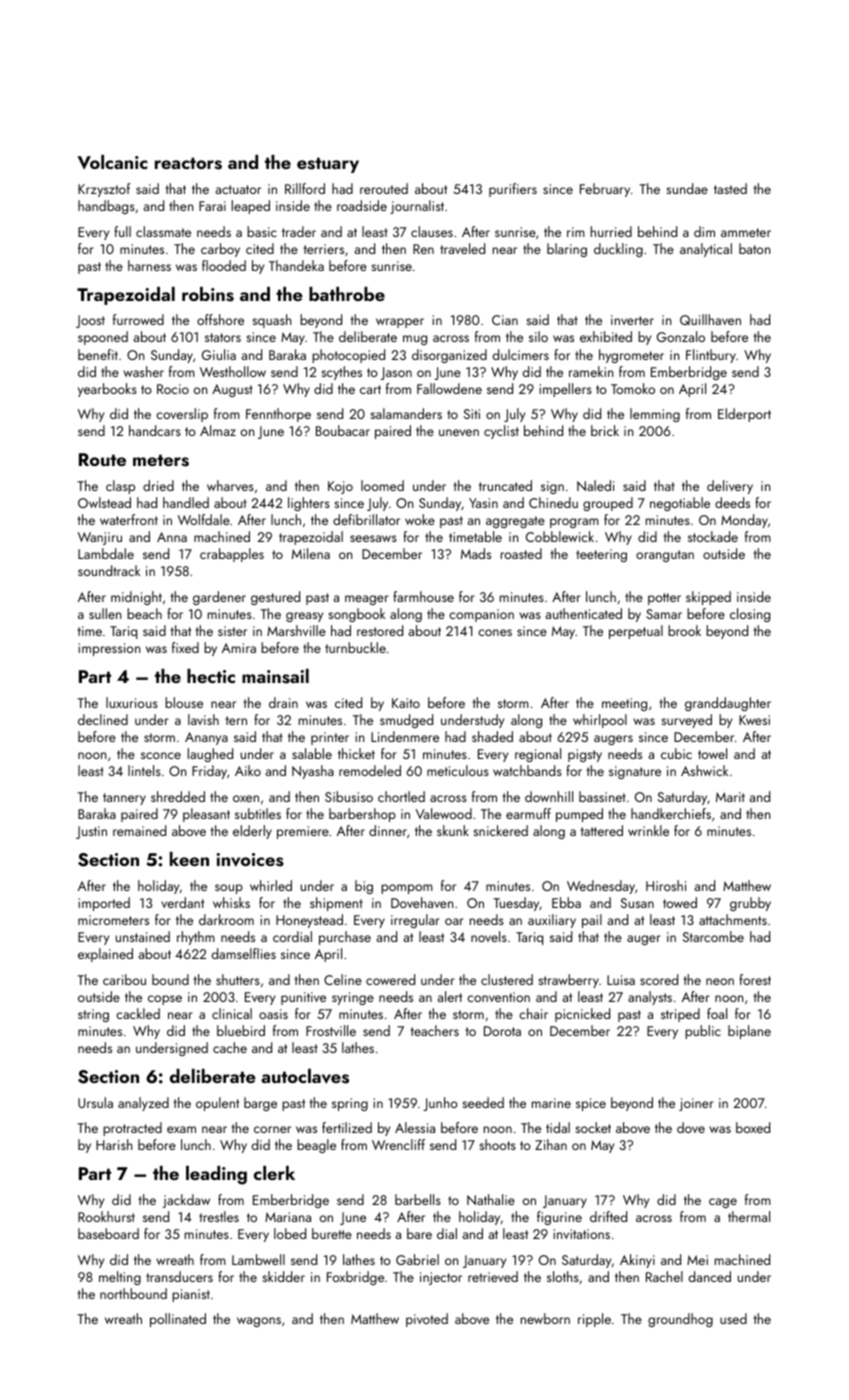 The height and width of the document is (1400, 849). I want to click on bare, so click(419, 1233).
